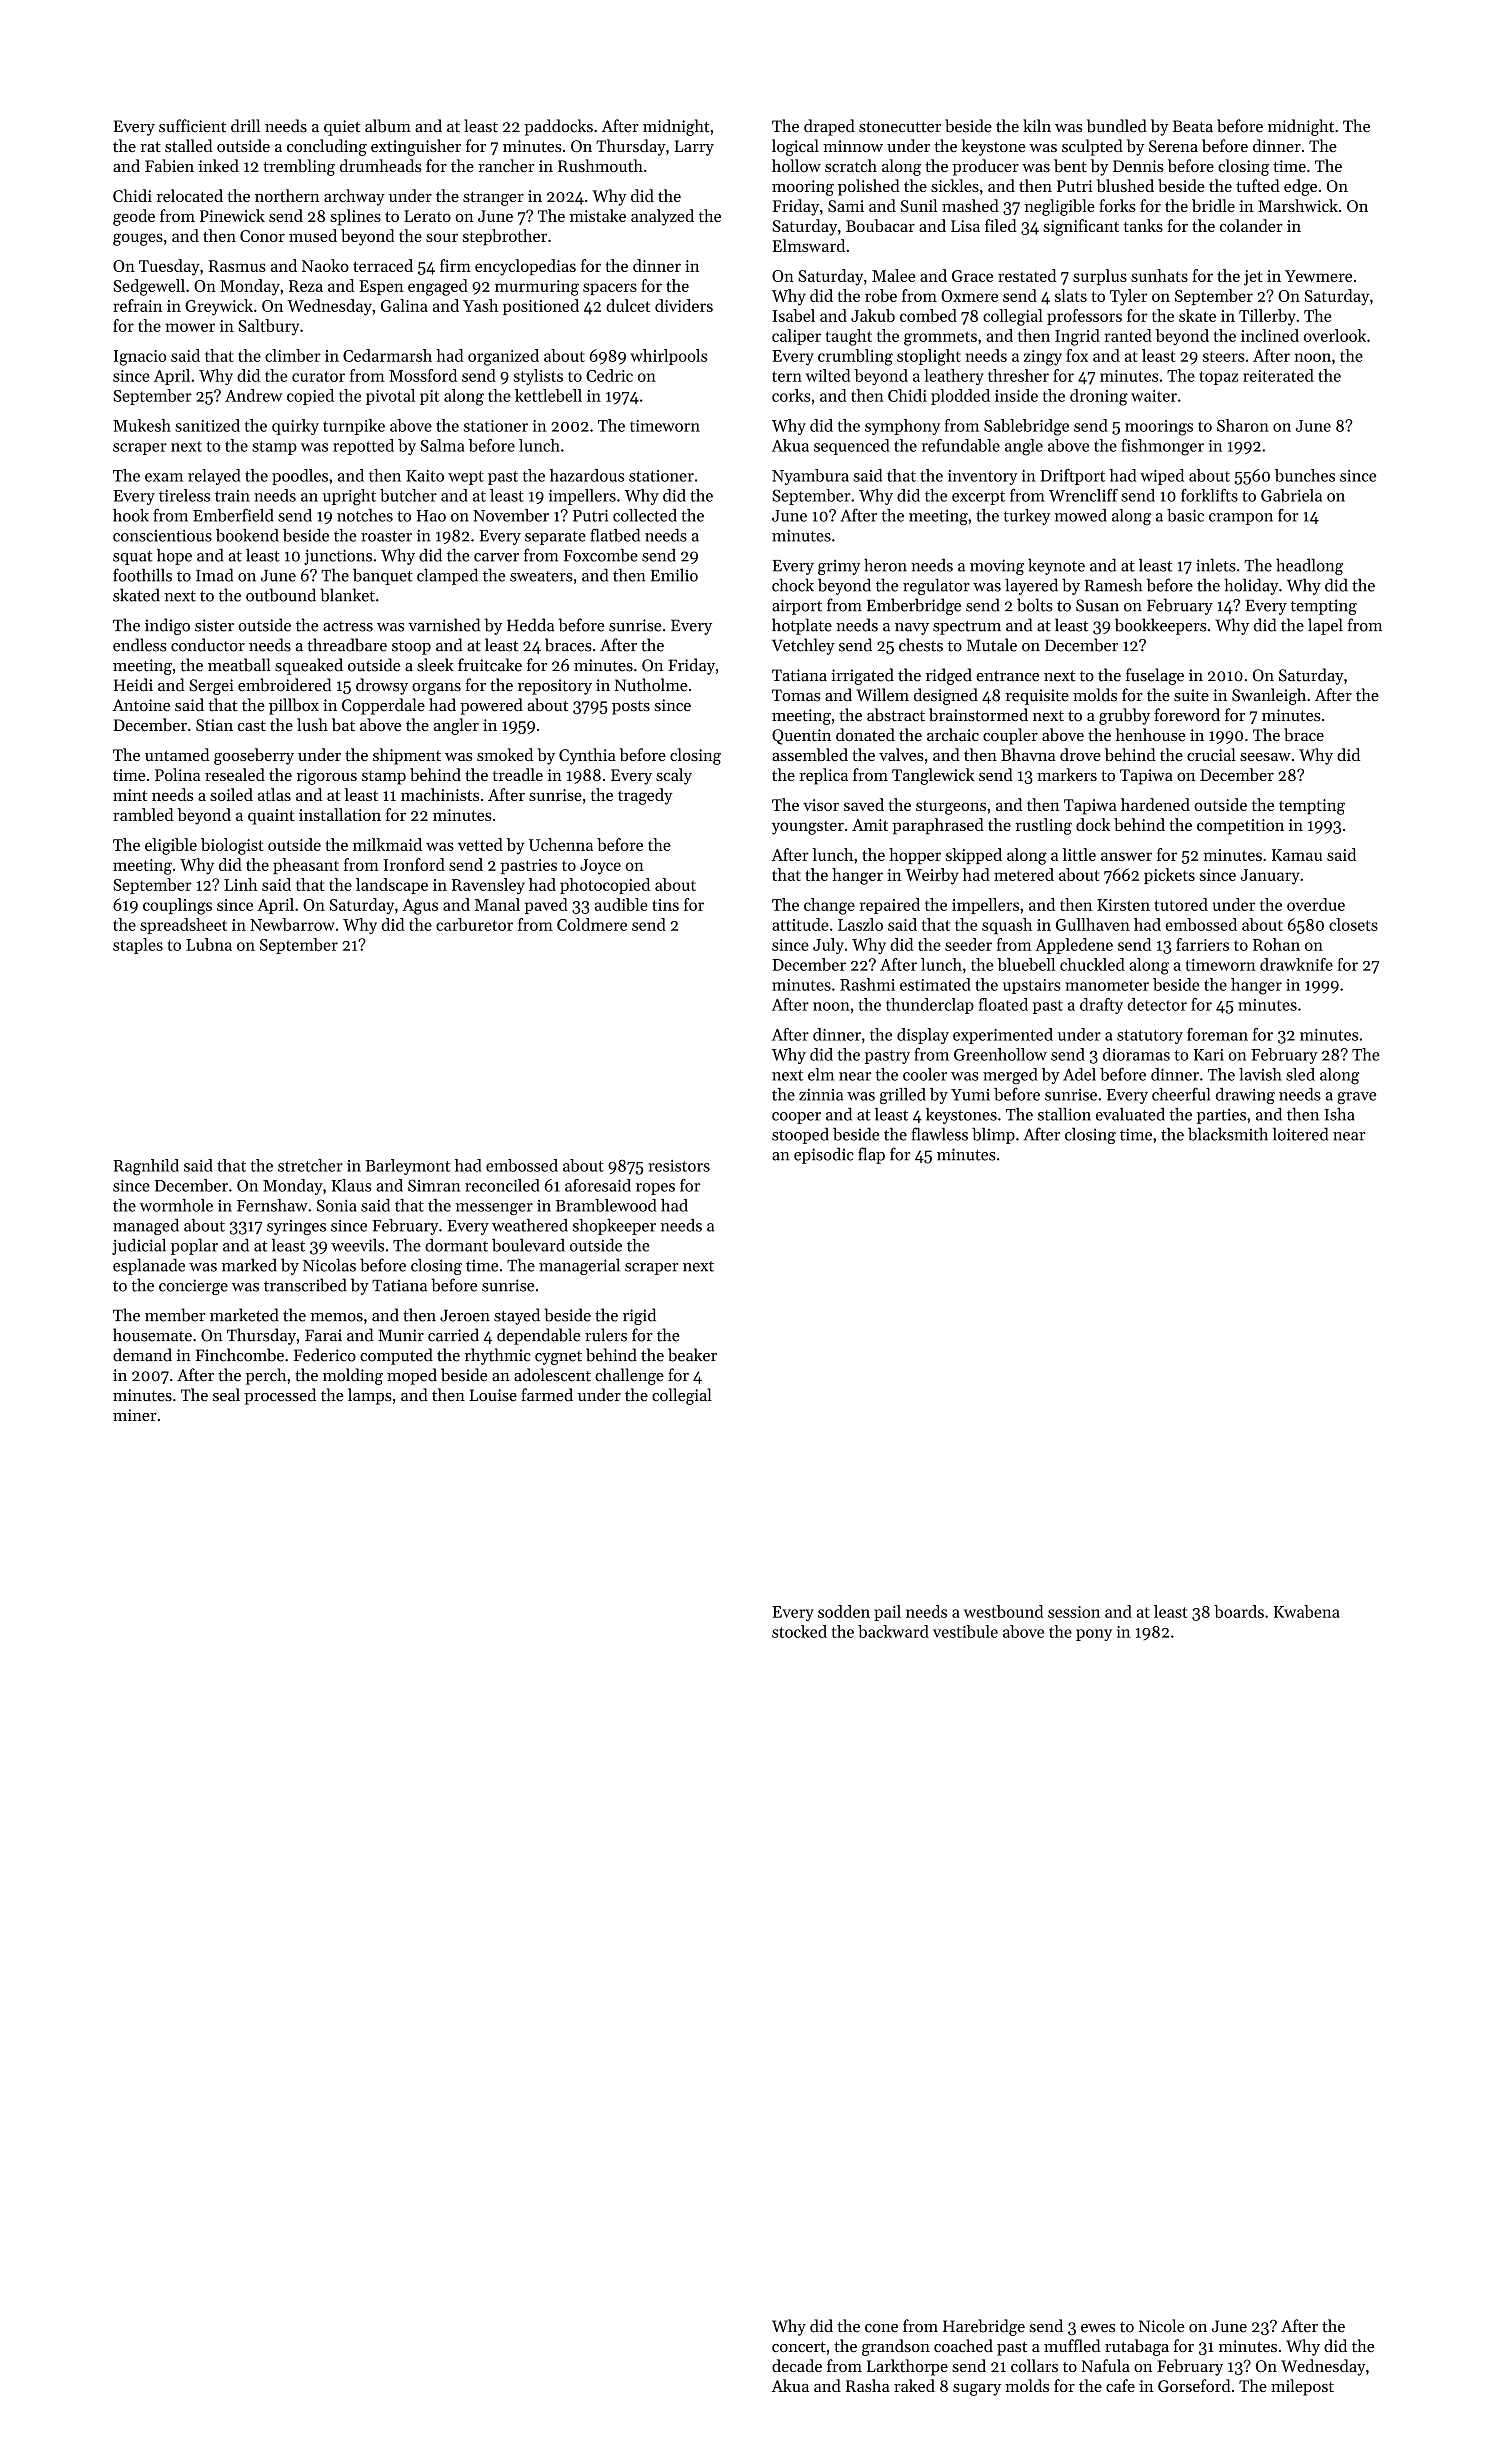 The width and height of the screenshot is (1496, 2464). I want to click on stonecutter, so click(900, 127).
